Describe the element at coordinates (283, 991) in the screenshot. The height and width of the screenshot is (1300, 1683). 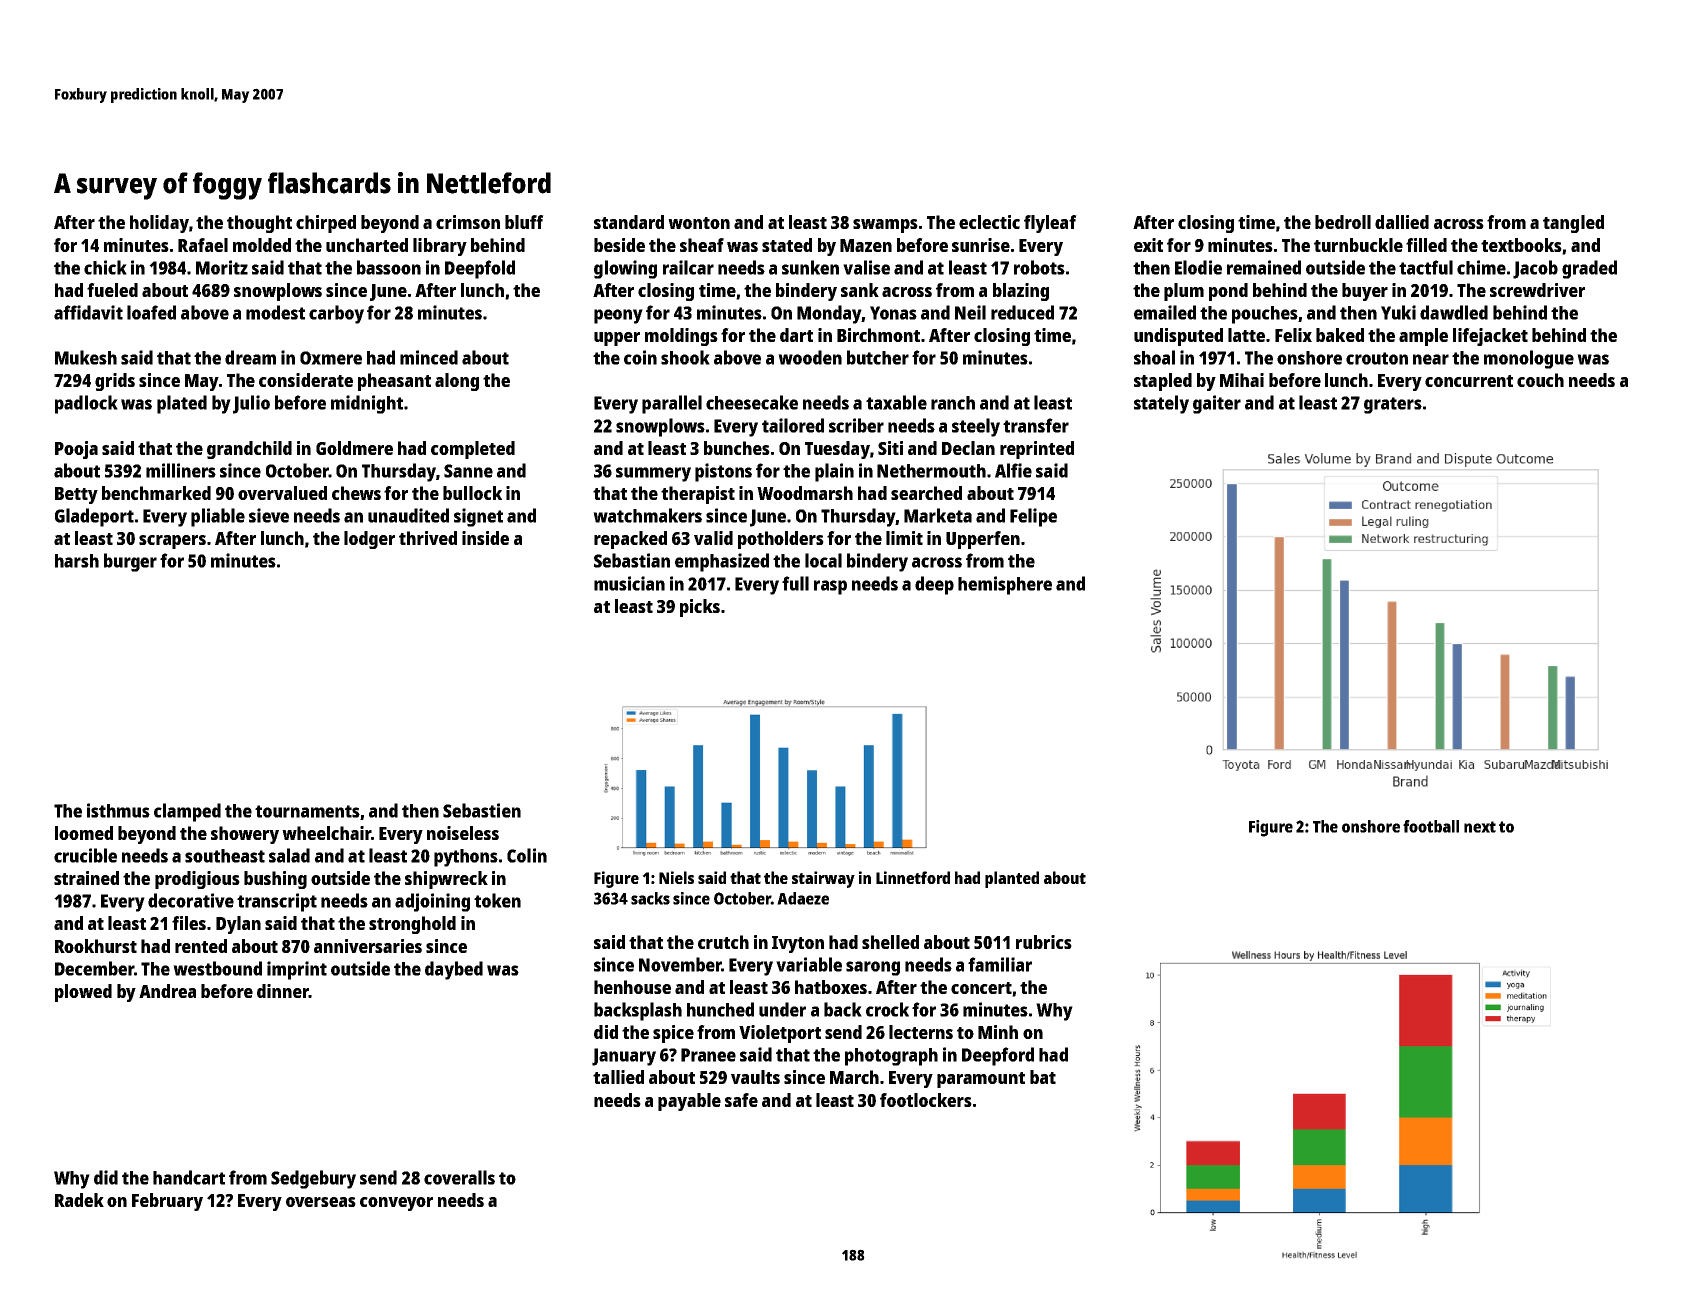
I see `dinner` at that location.
